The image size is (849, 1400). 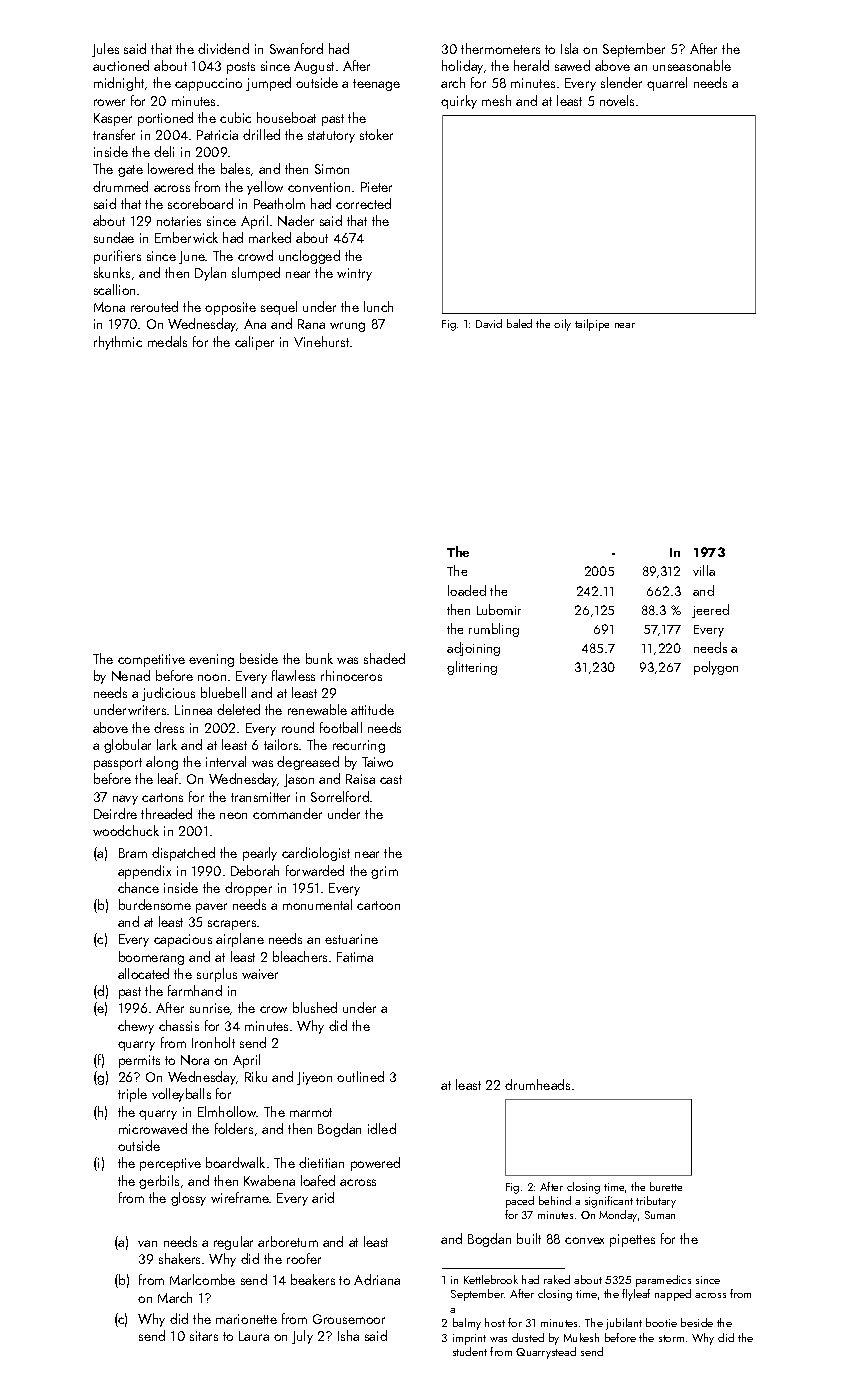 I want to click on cast, so click(x=391, y=779).
